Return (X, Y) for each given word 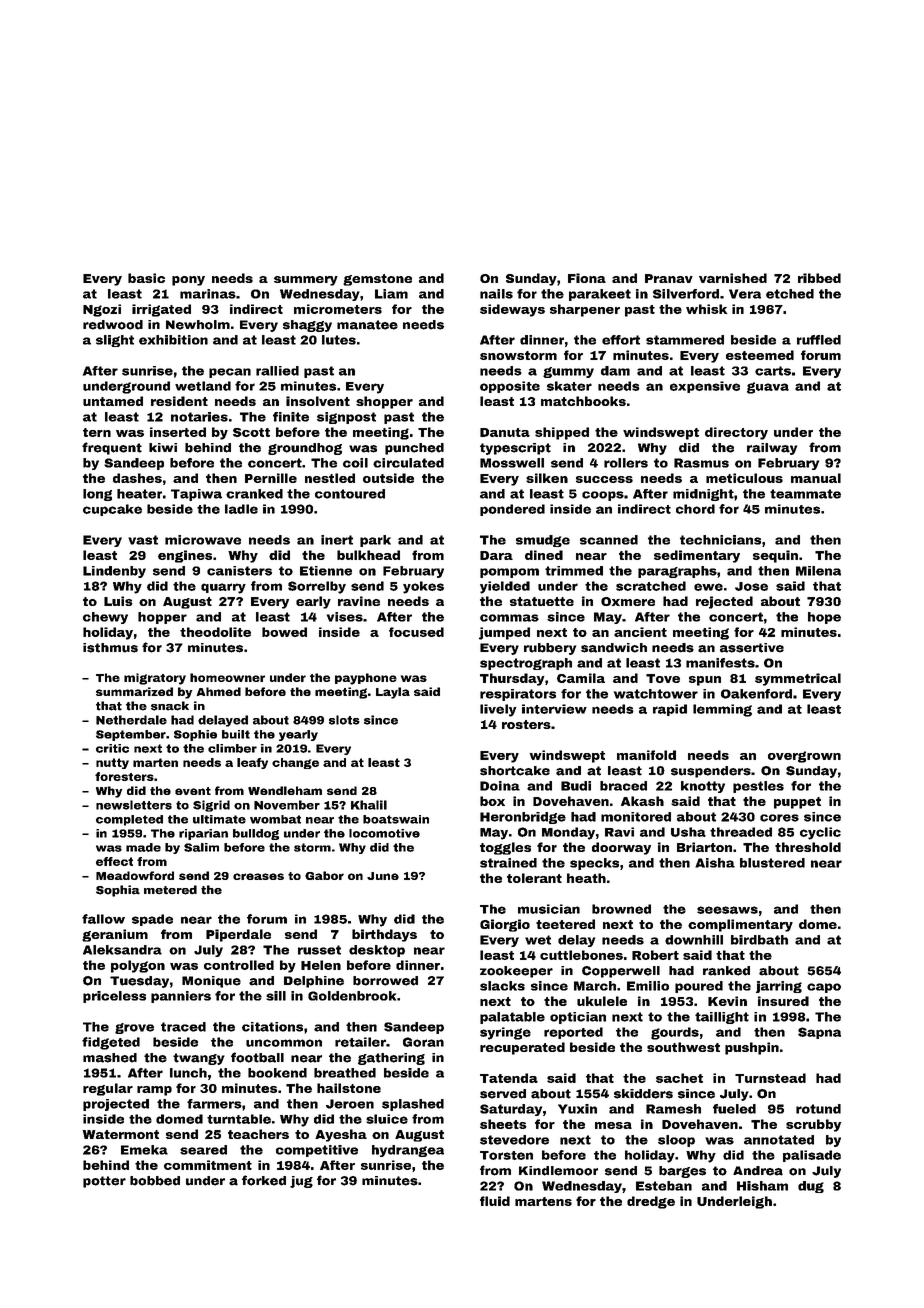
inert (337, 540)
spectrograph (526, 664)
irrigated (161, 310)
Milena (818, 571)
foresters (124, 776)
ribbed (819, 278)
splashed (413, 1105)
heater (139, 494)
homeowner (227, 677)
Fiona (587, 278)
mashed (110, 1058)
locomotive (384, 833)
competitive (317, 1151)
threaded (741, 832)
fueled (734, 1109)
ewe (708, 587)
